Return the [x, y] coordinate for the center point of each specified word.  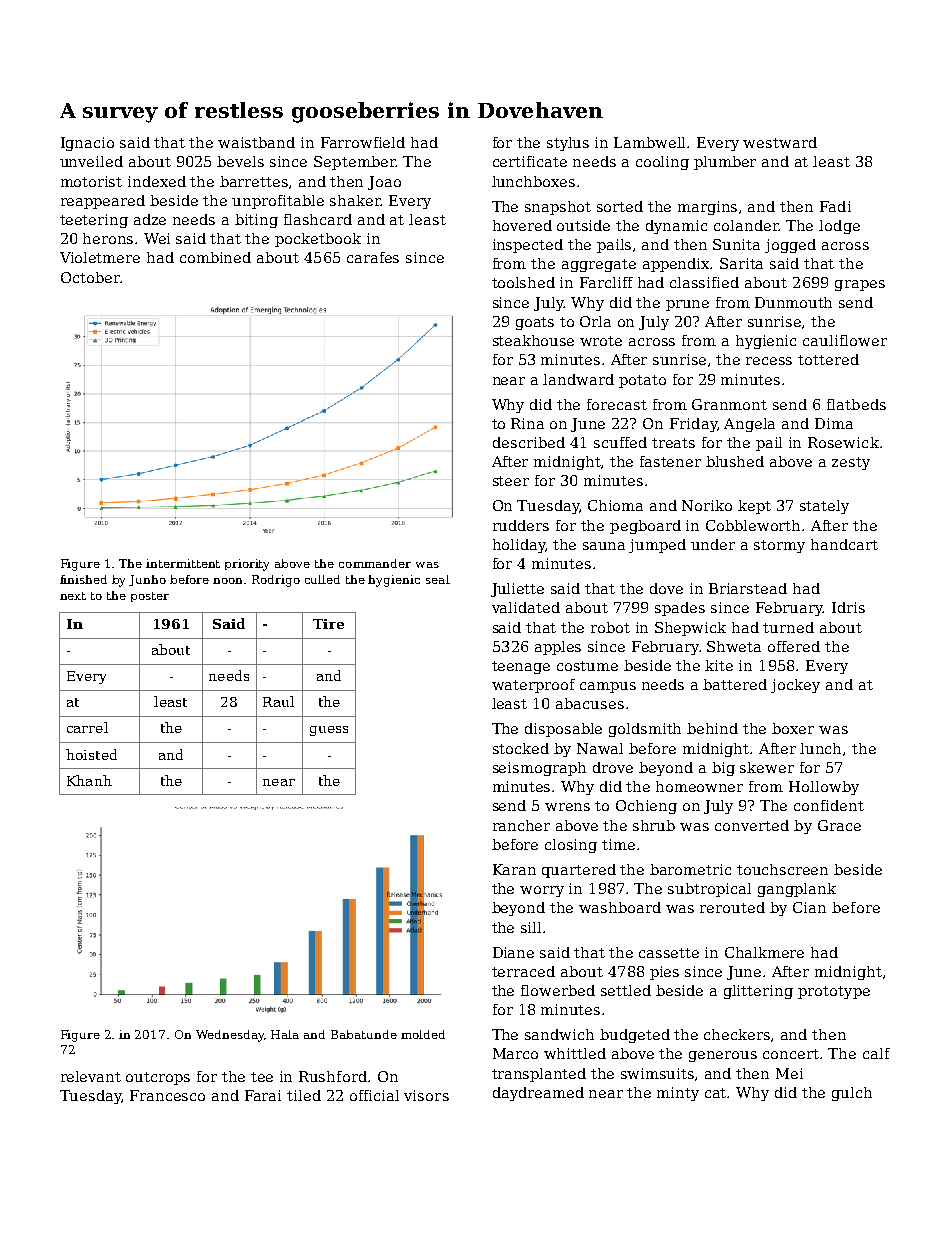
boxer [793, 728]
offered [794, 646]
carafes [373, 257]
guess [329, 731]
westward [780, 142]
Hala [285, 1034]
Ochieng [646, 807]
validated [526, 607]
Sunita [736, 244]
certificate [530, 161]
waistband [256, 142]
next [73, 596]
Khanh [89, 780]
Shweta [734, 646]
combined [215, 257]
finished [83, 579]
